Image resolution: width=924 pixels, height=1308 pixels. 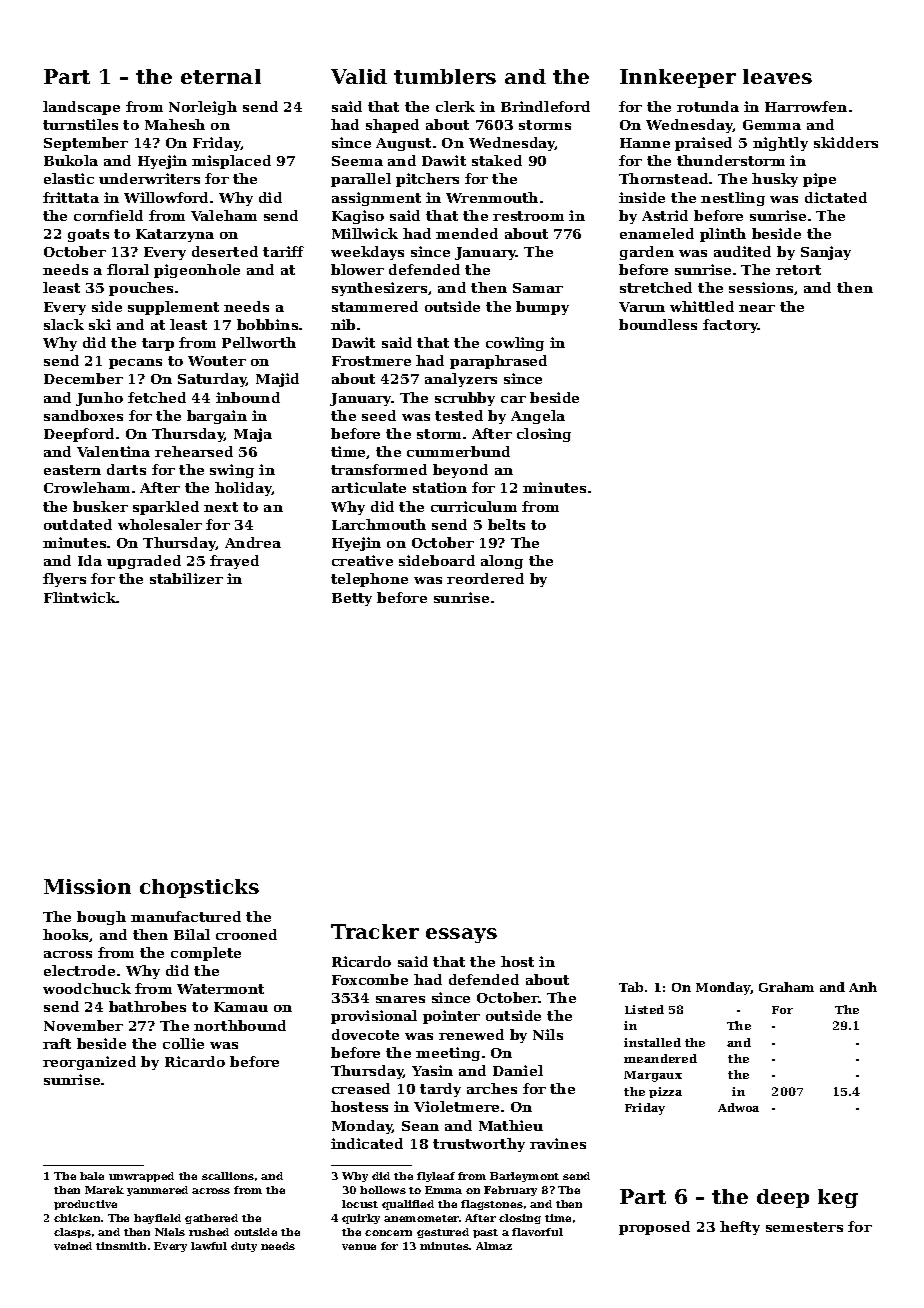 I want to click on goats, so click(x=88, y=235).
